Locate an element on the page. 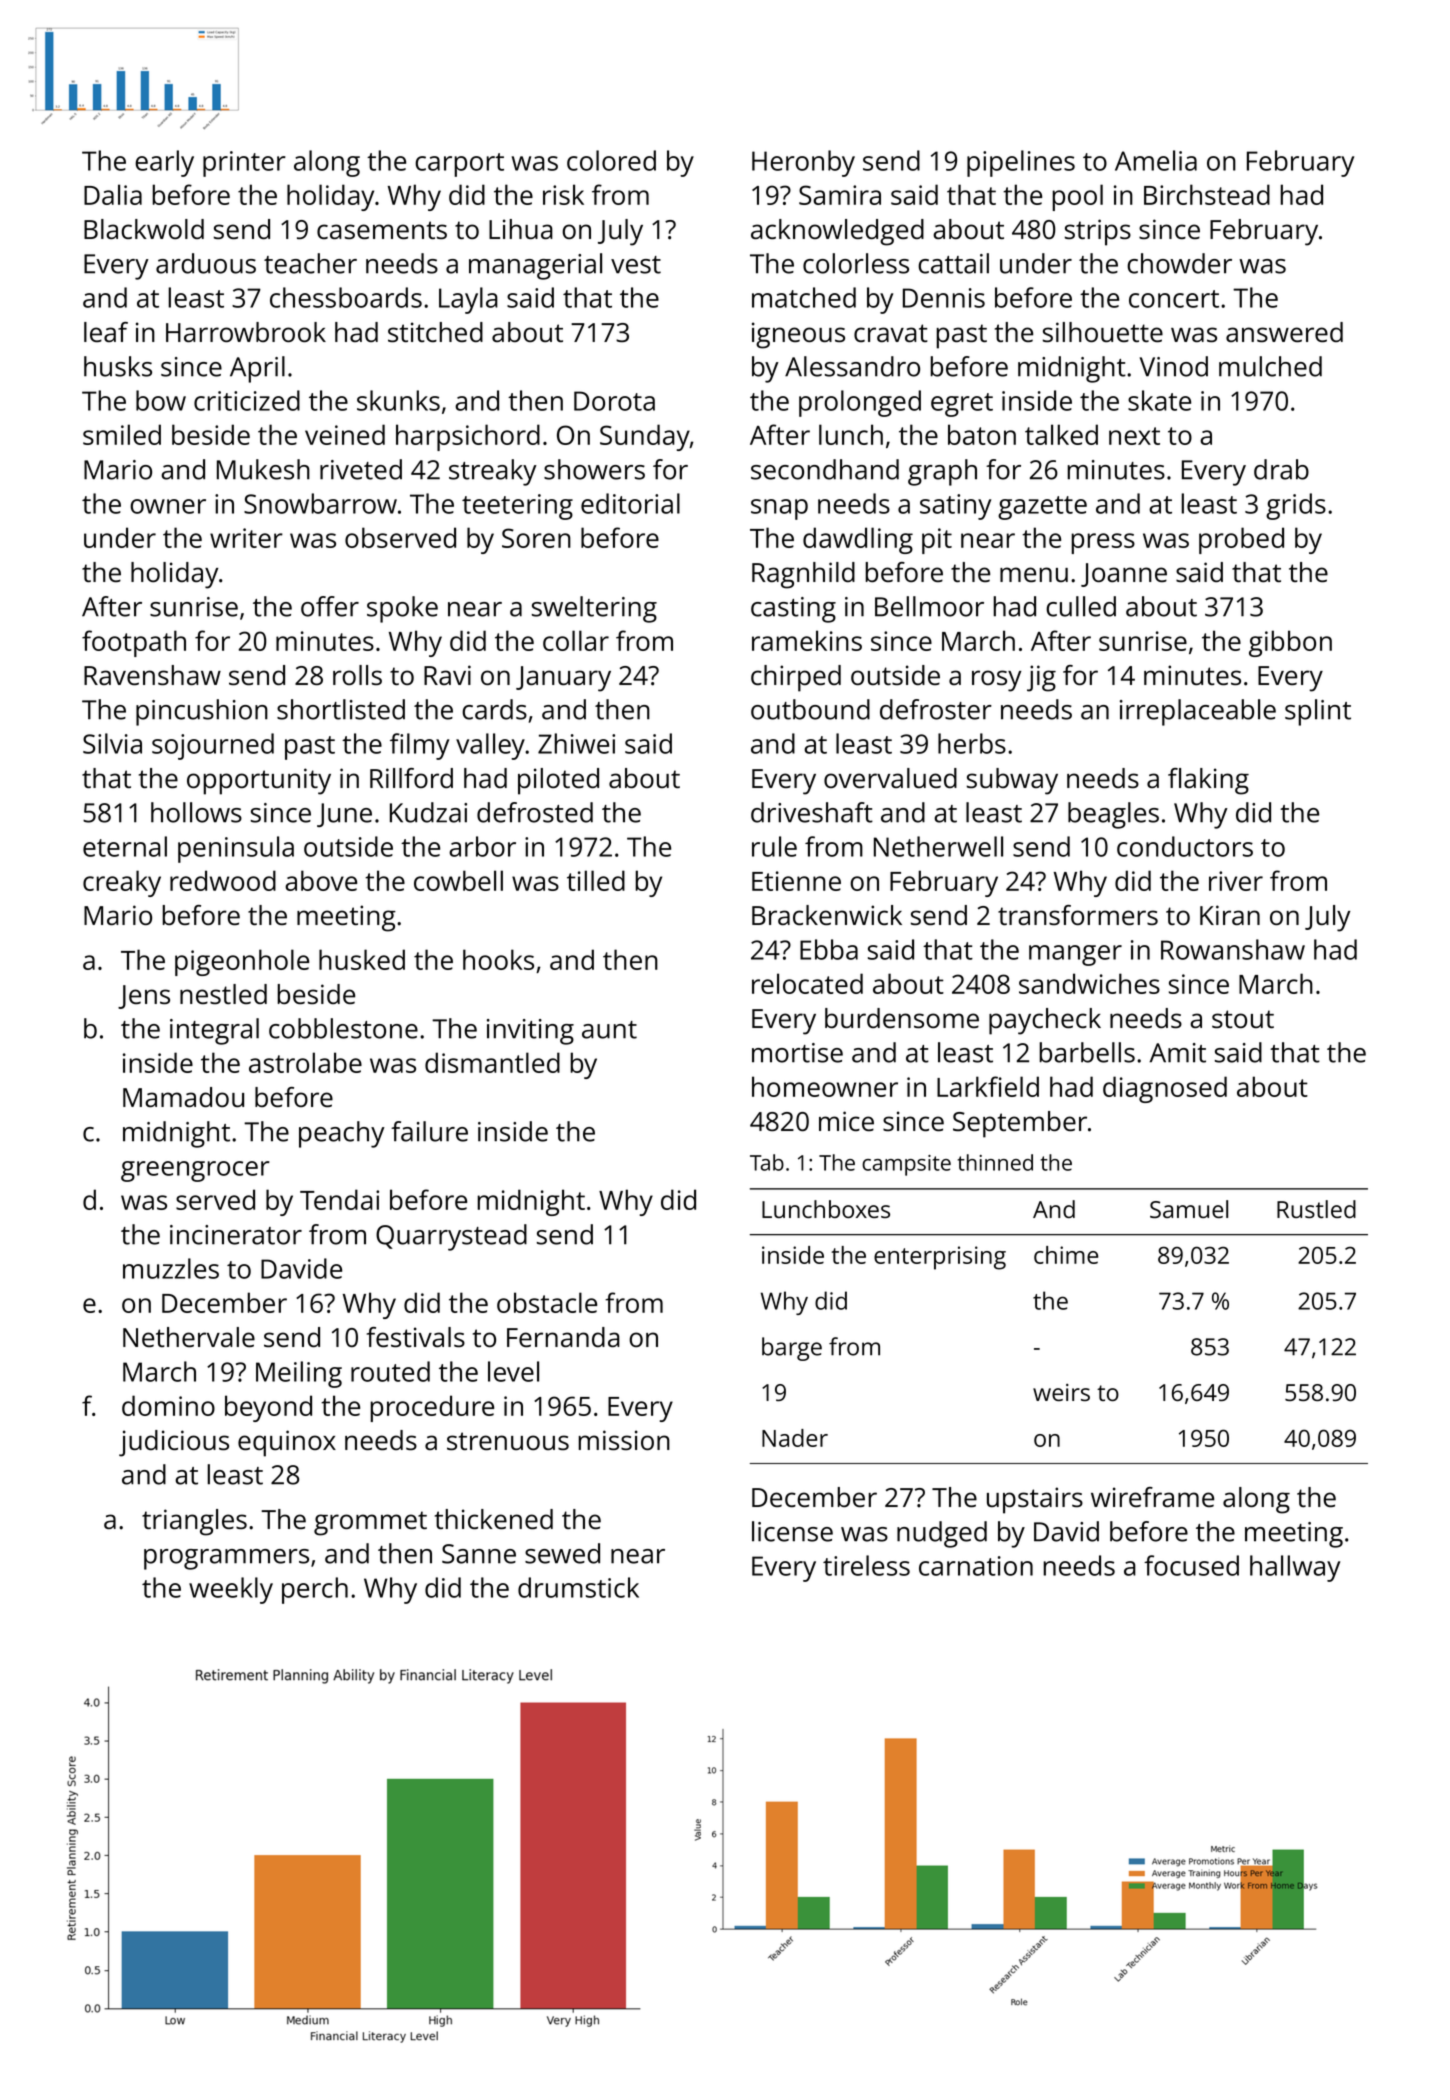 The image size is (1450, 2100). integral is located at coordinates (214, 1031).
